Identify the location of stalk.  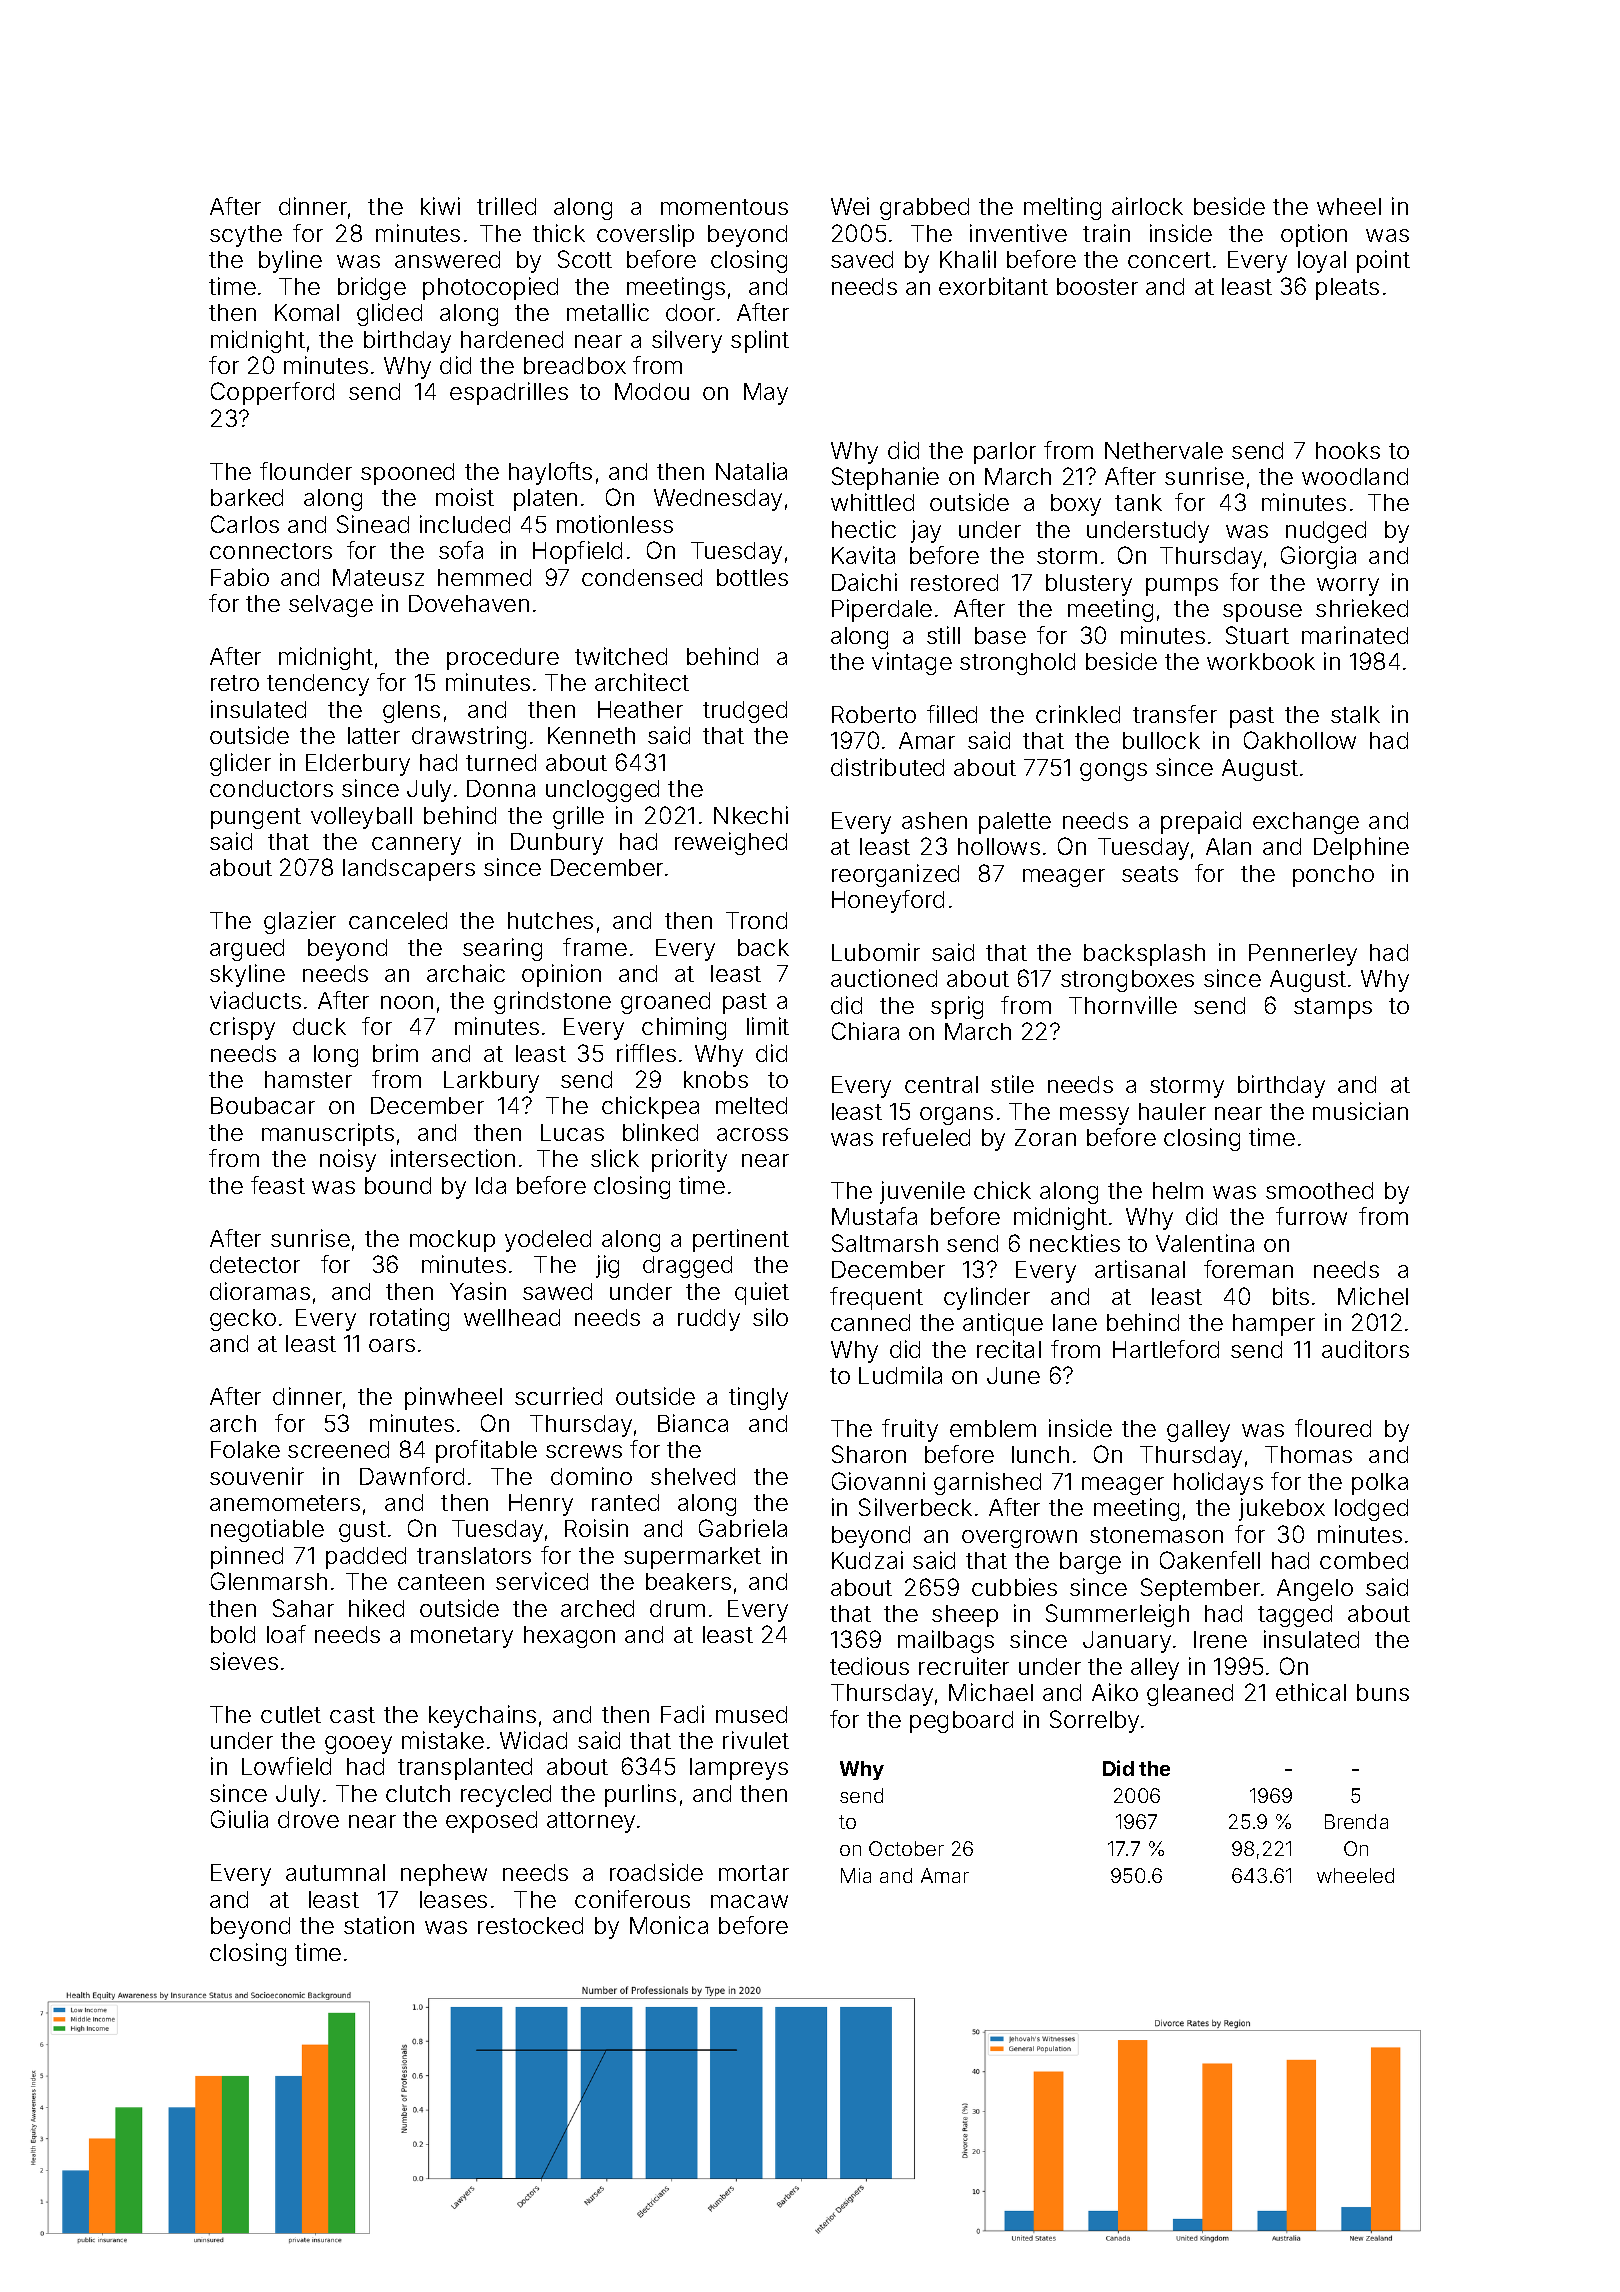
(1355, 714).
